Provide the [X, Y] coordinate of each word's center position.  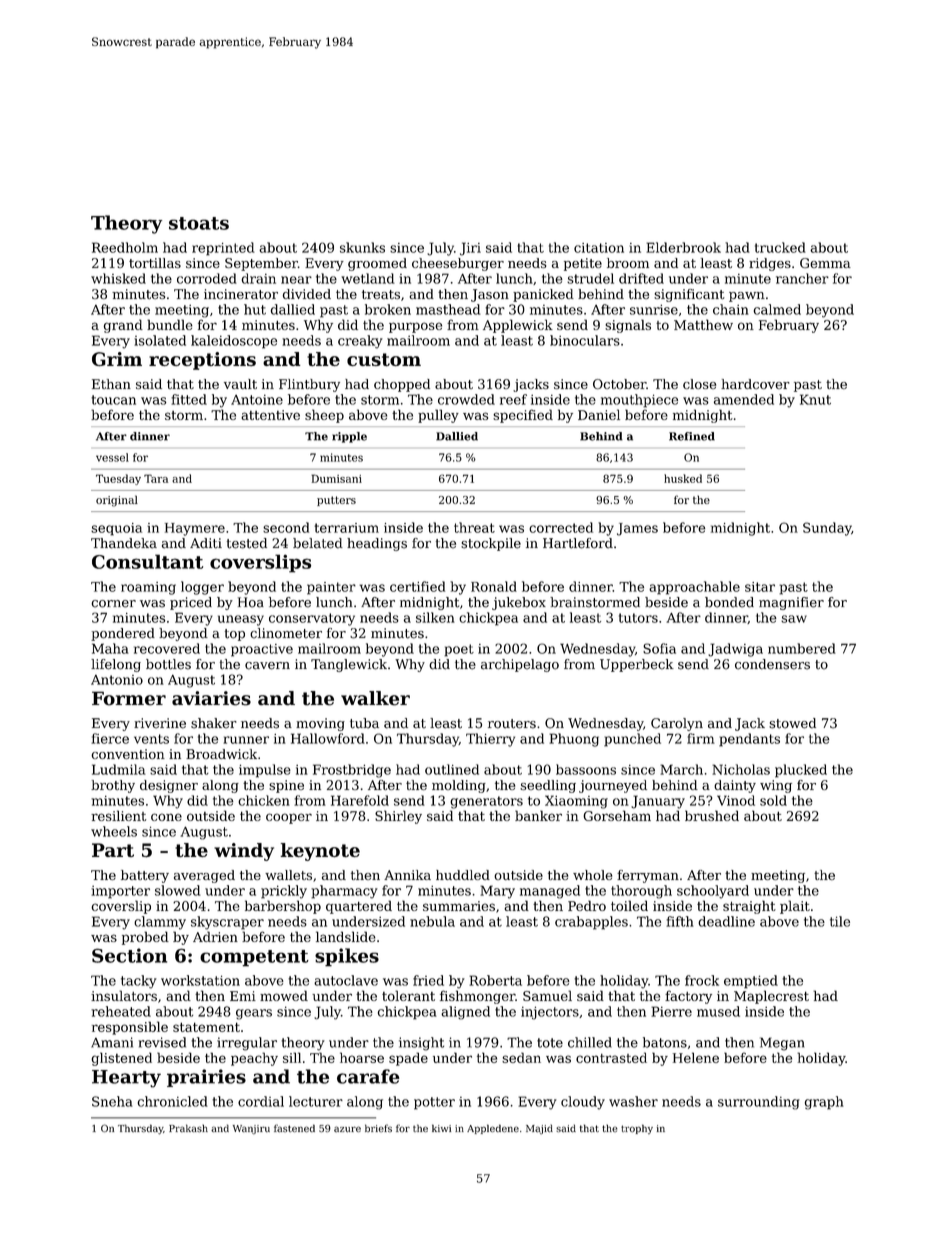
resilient [118, 815]
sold [773, 800]
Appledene [493, 1129]
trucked [780, 247]
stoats [199, 223]
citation [599, 248]
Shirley [398, 817]
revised [162, 1042]
